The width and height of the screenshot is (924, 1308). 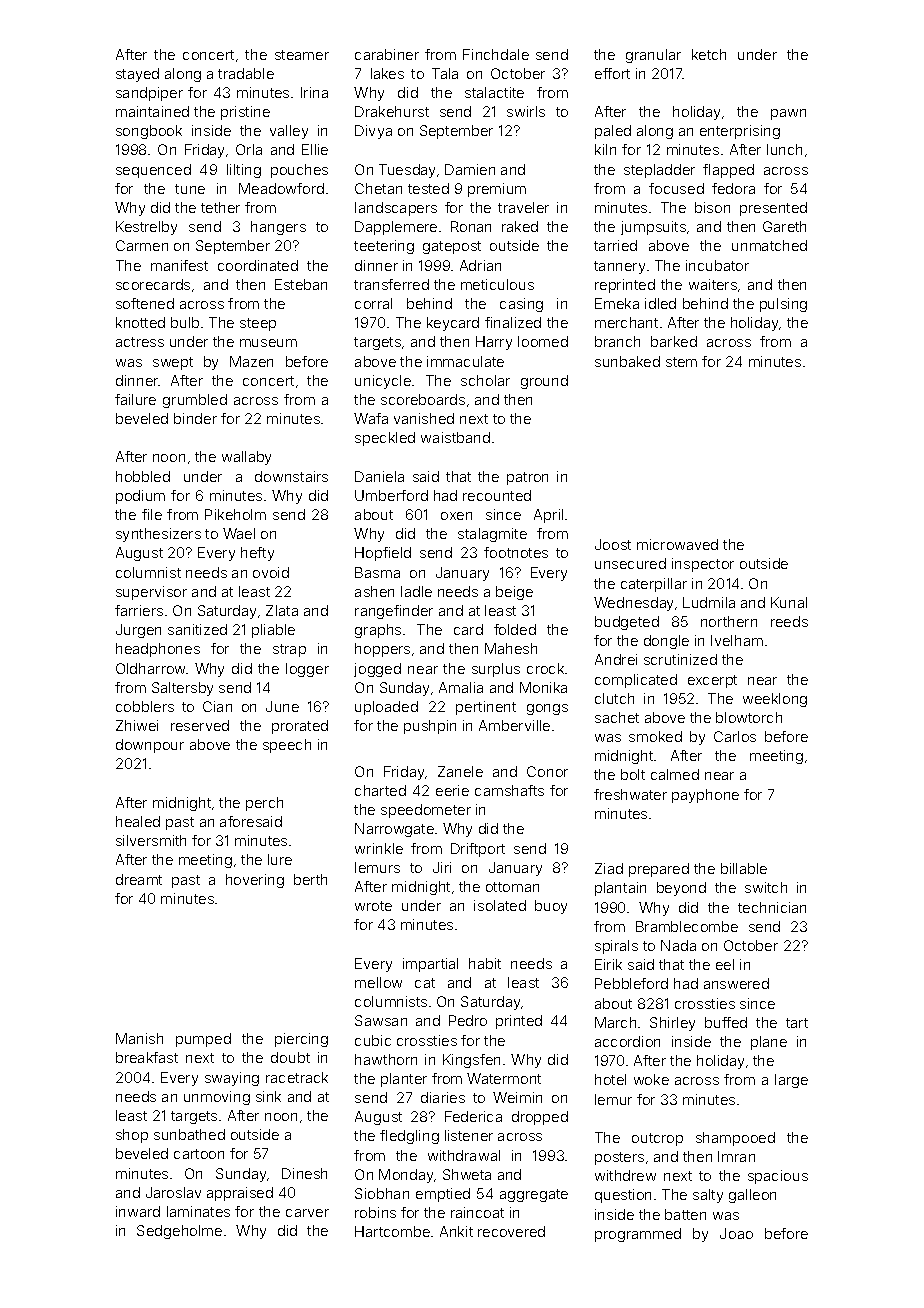 What do you see at coordinates (468, 1020) in the screenshot?
I see `Pedro` at bounding box center [468, 1020].
